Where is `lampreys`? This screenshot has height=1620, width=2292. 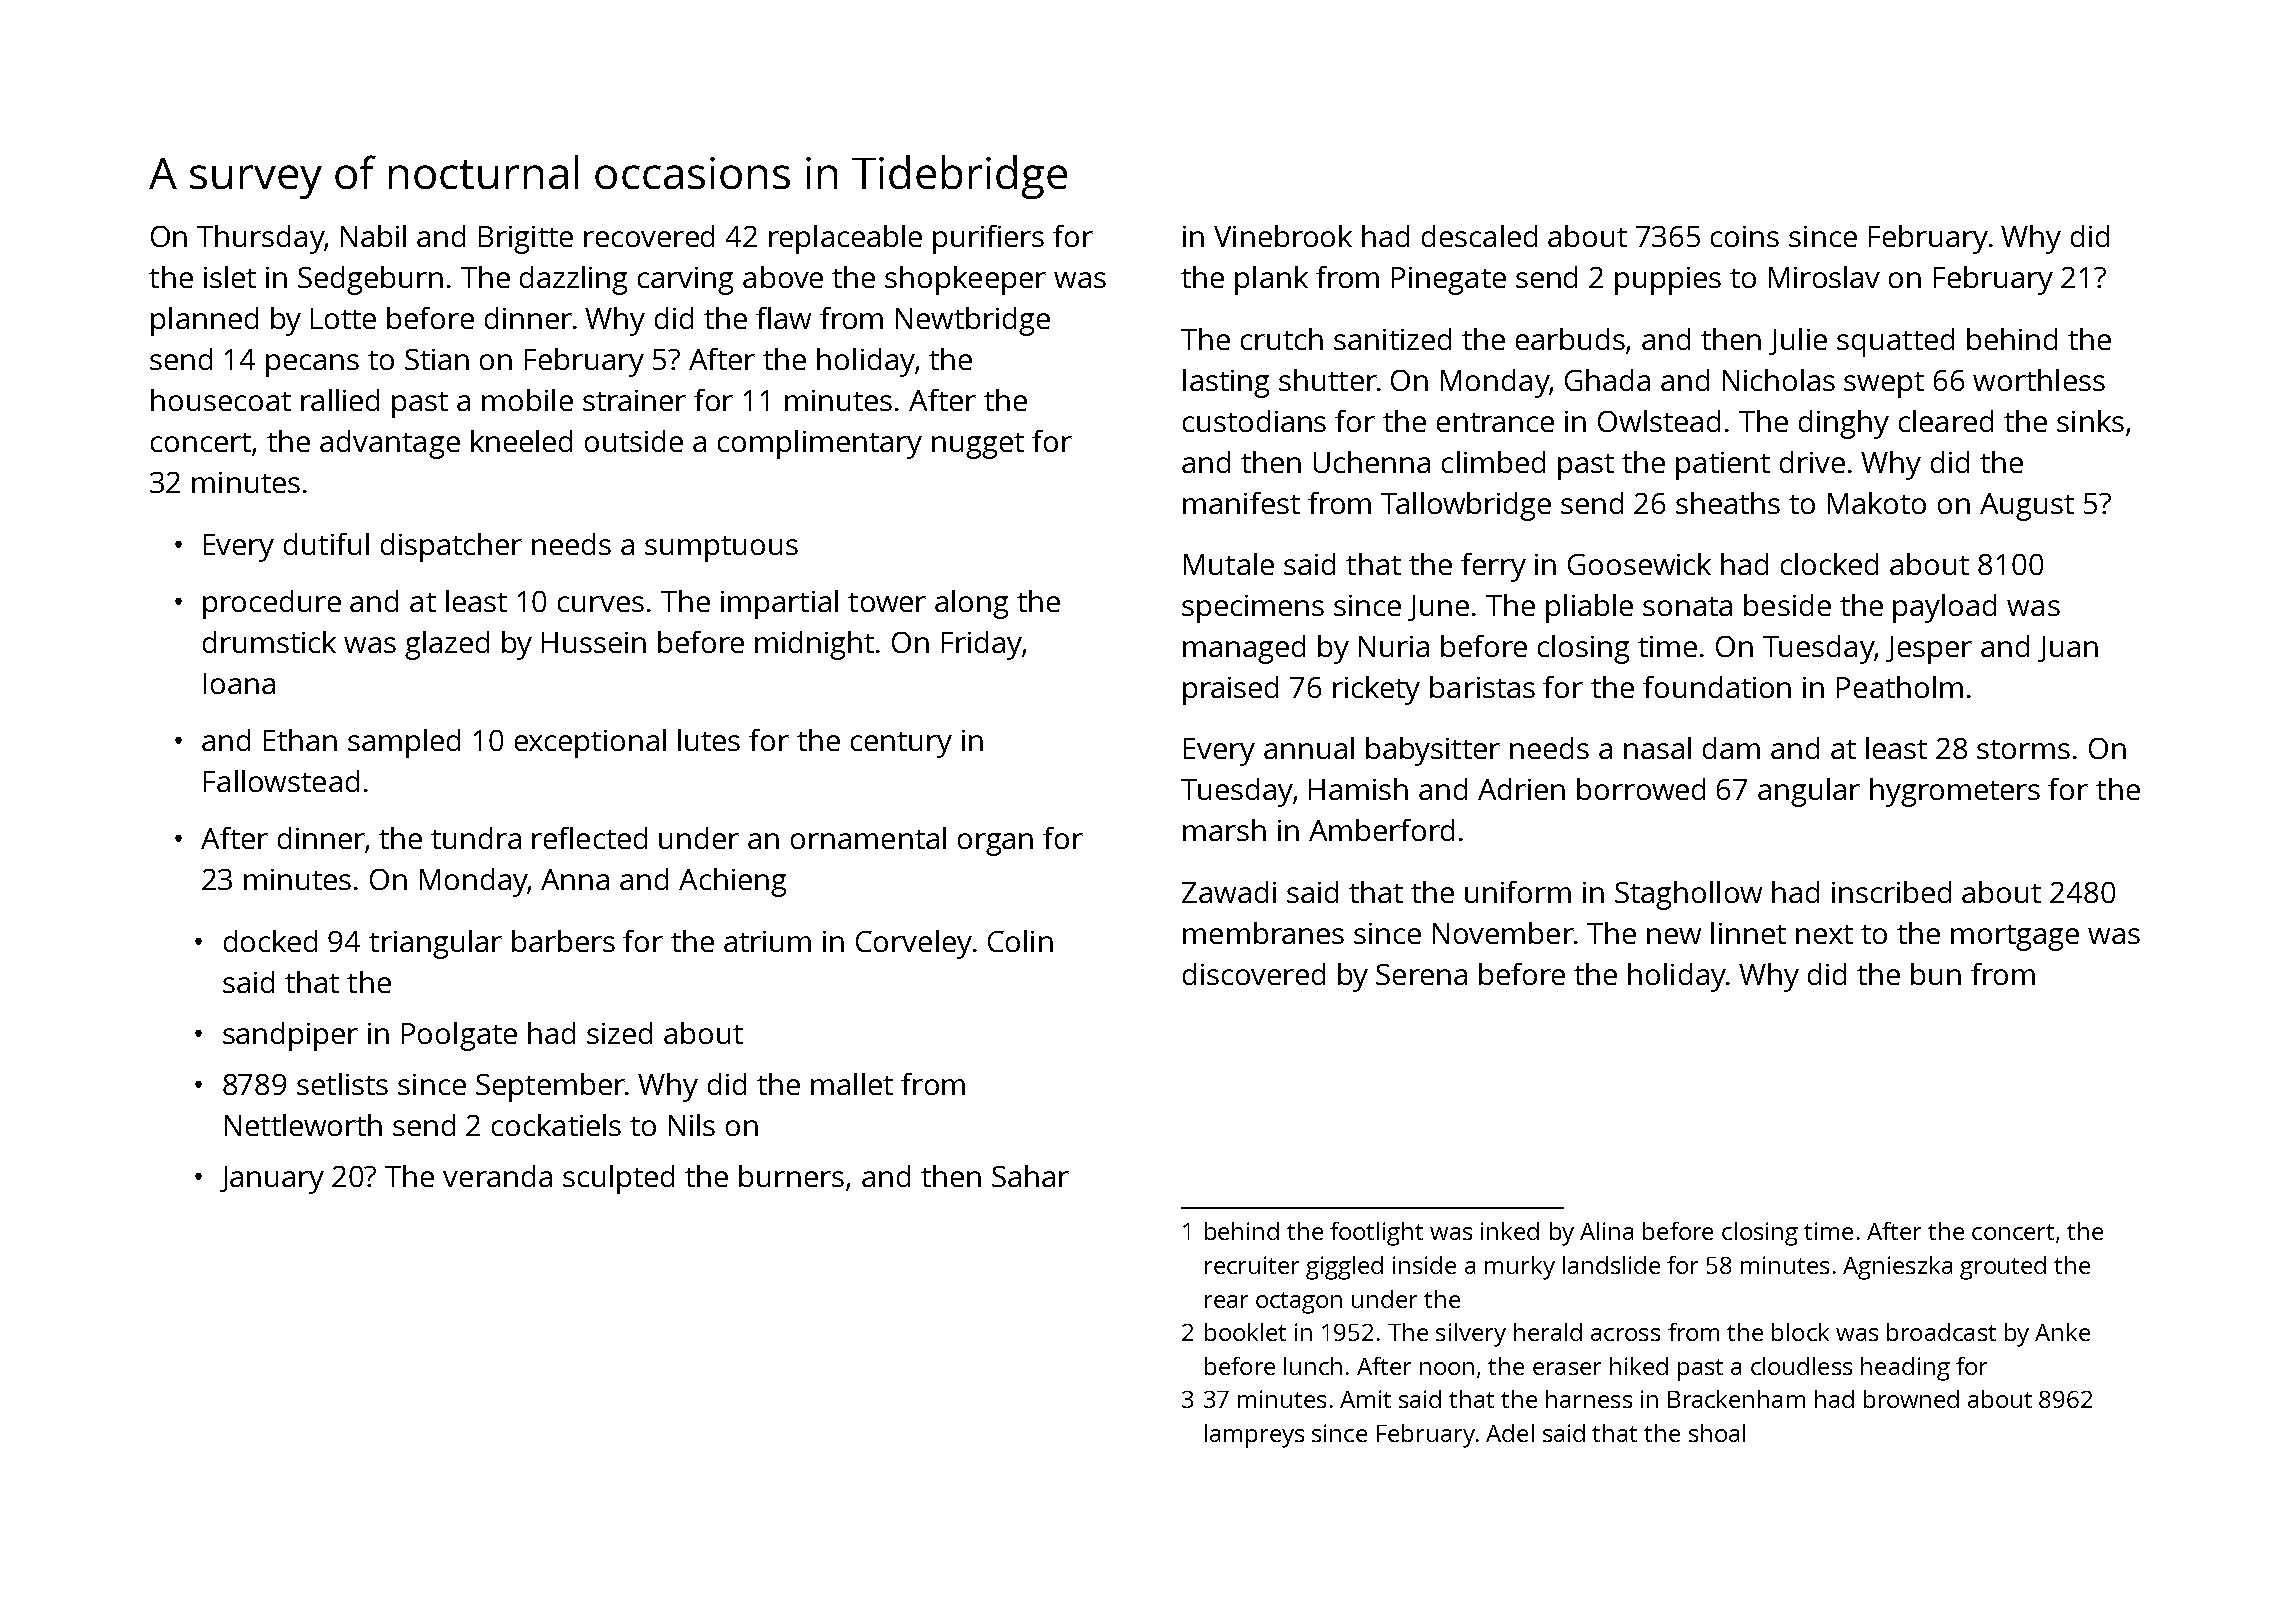 lampreys is located at coordinates (1254, 1436).
